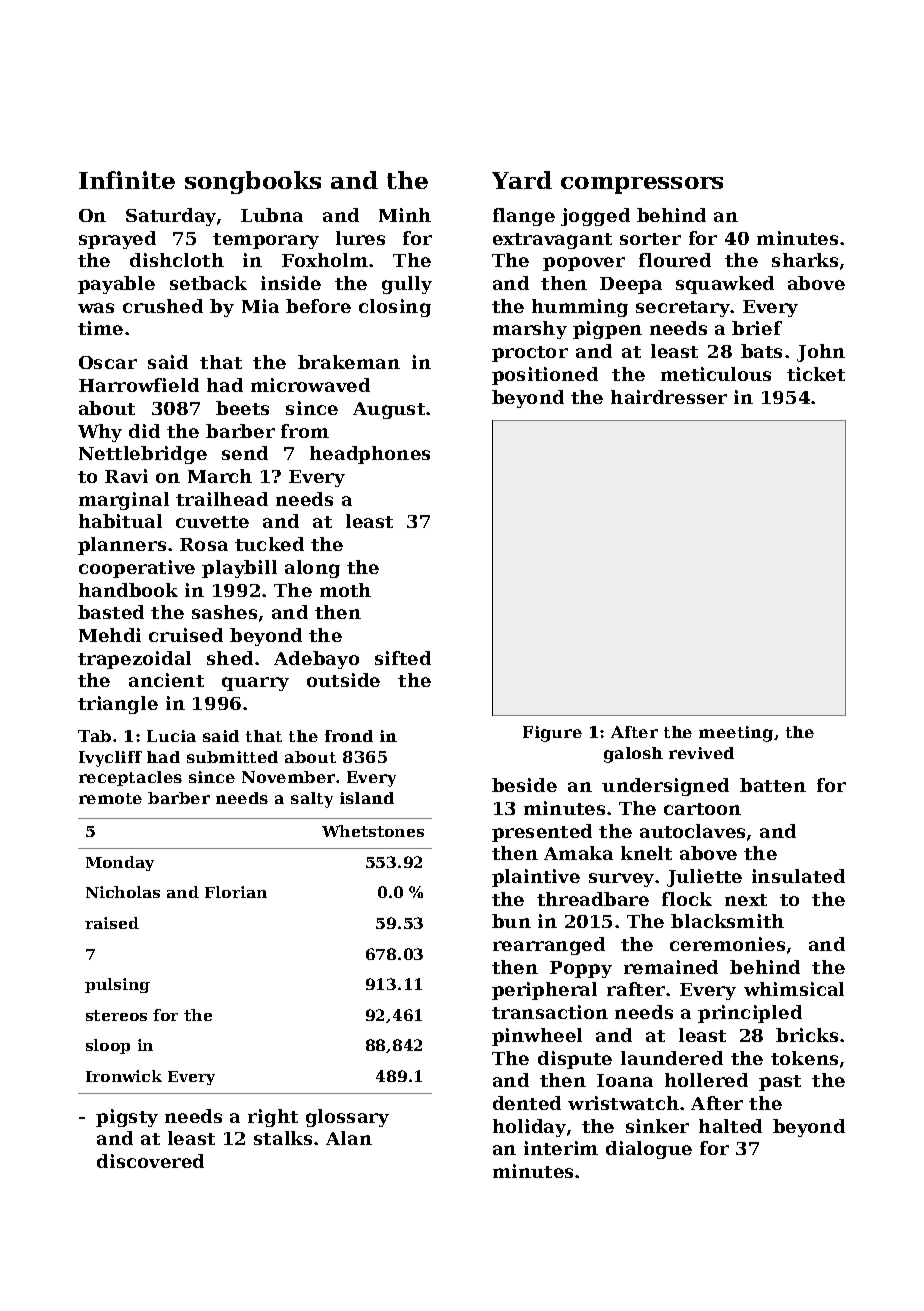  Describe the element at coordinates (816, 374) in the document. I see `ticket` at that location.
